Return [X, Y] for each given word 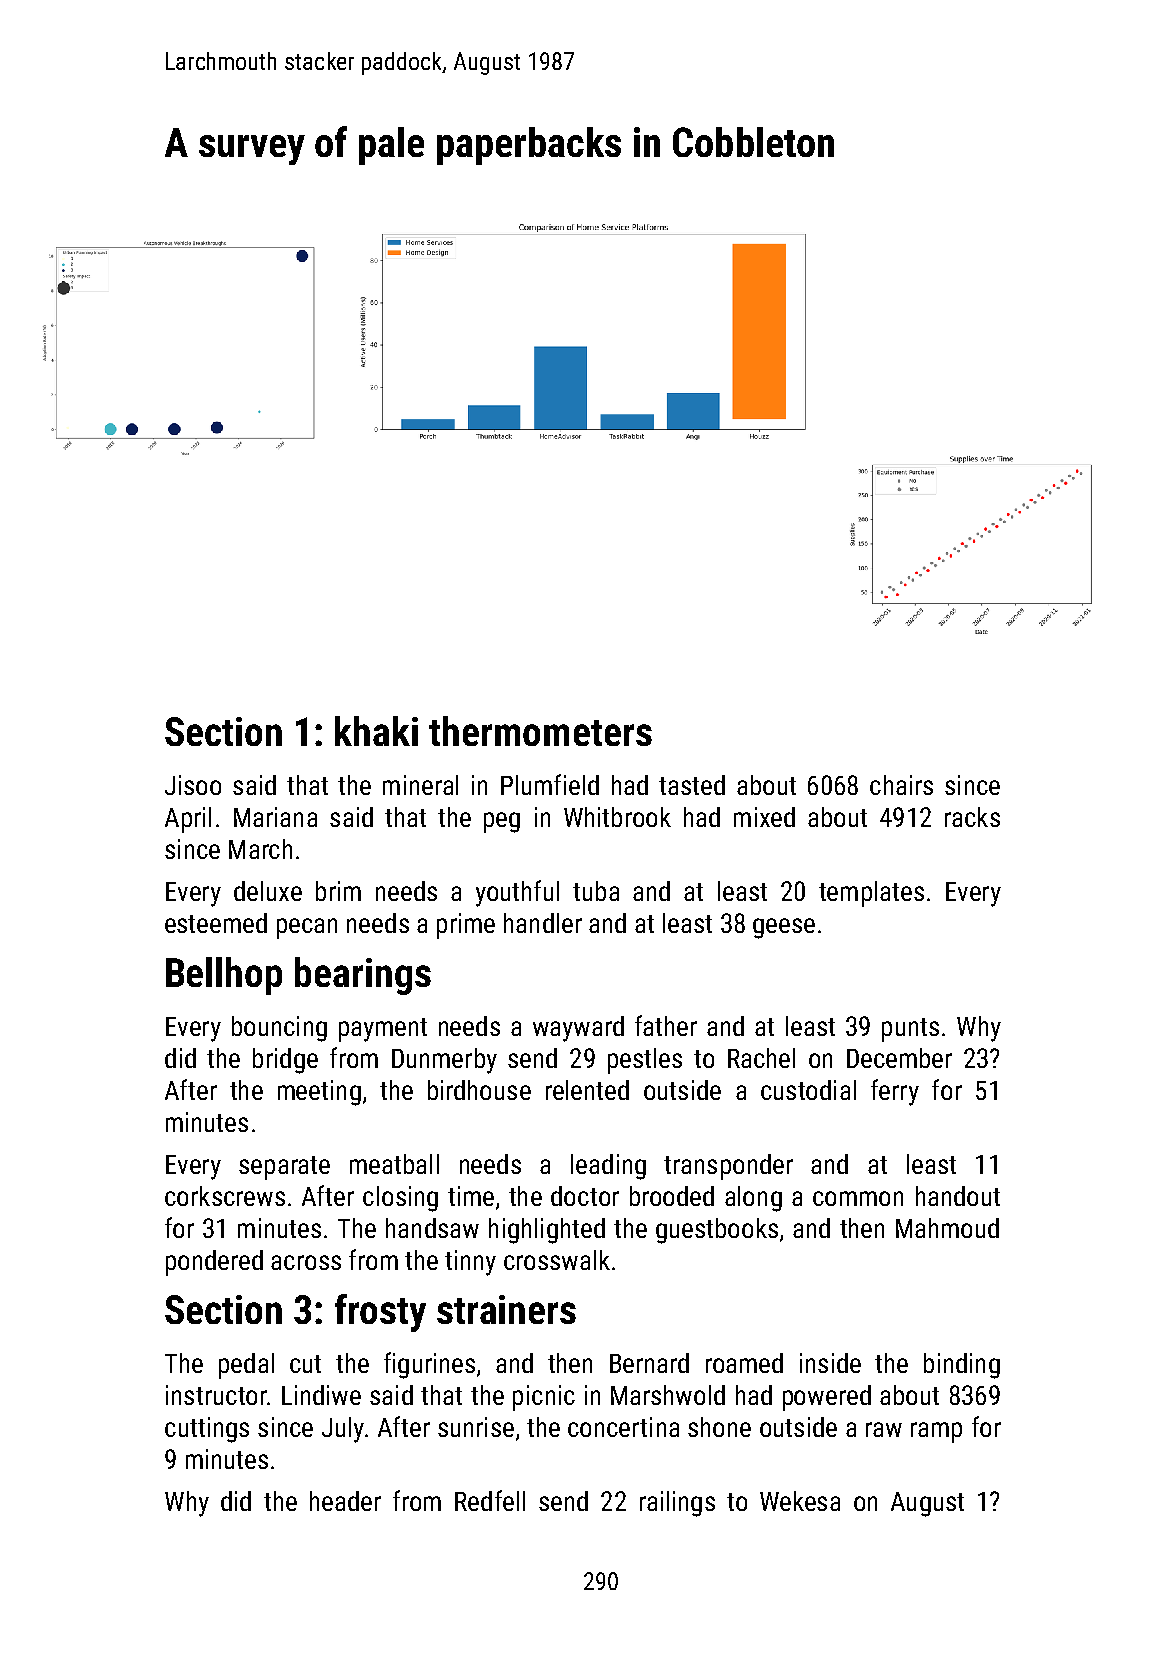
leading [608, 1167]
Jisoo [193, 785]
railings [677, 1504]
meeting [319, 1093]
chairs [901, 785]
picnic [544, 1398]
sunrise [476, 1427]
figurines [429, 1365]
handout [958, 1196]
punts [910, 1030]
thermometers [540, 731]
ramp [936, 1432]
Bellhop [224, 976]
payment [383, 1030]
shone [719, 1427]
